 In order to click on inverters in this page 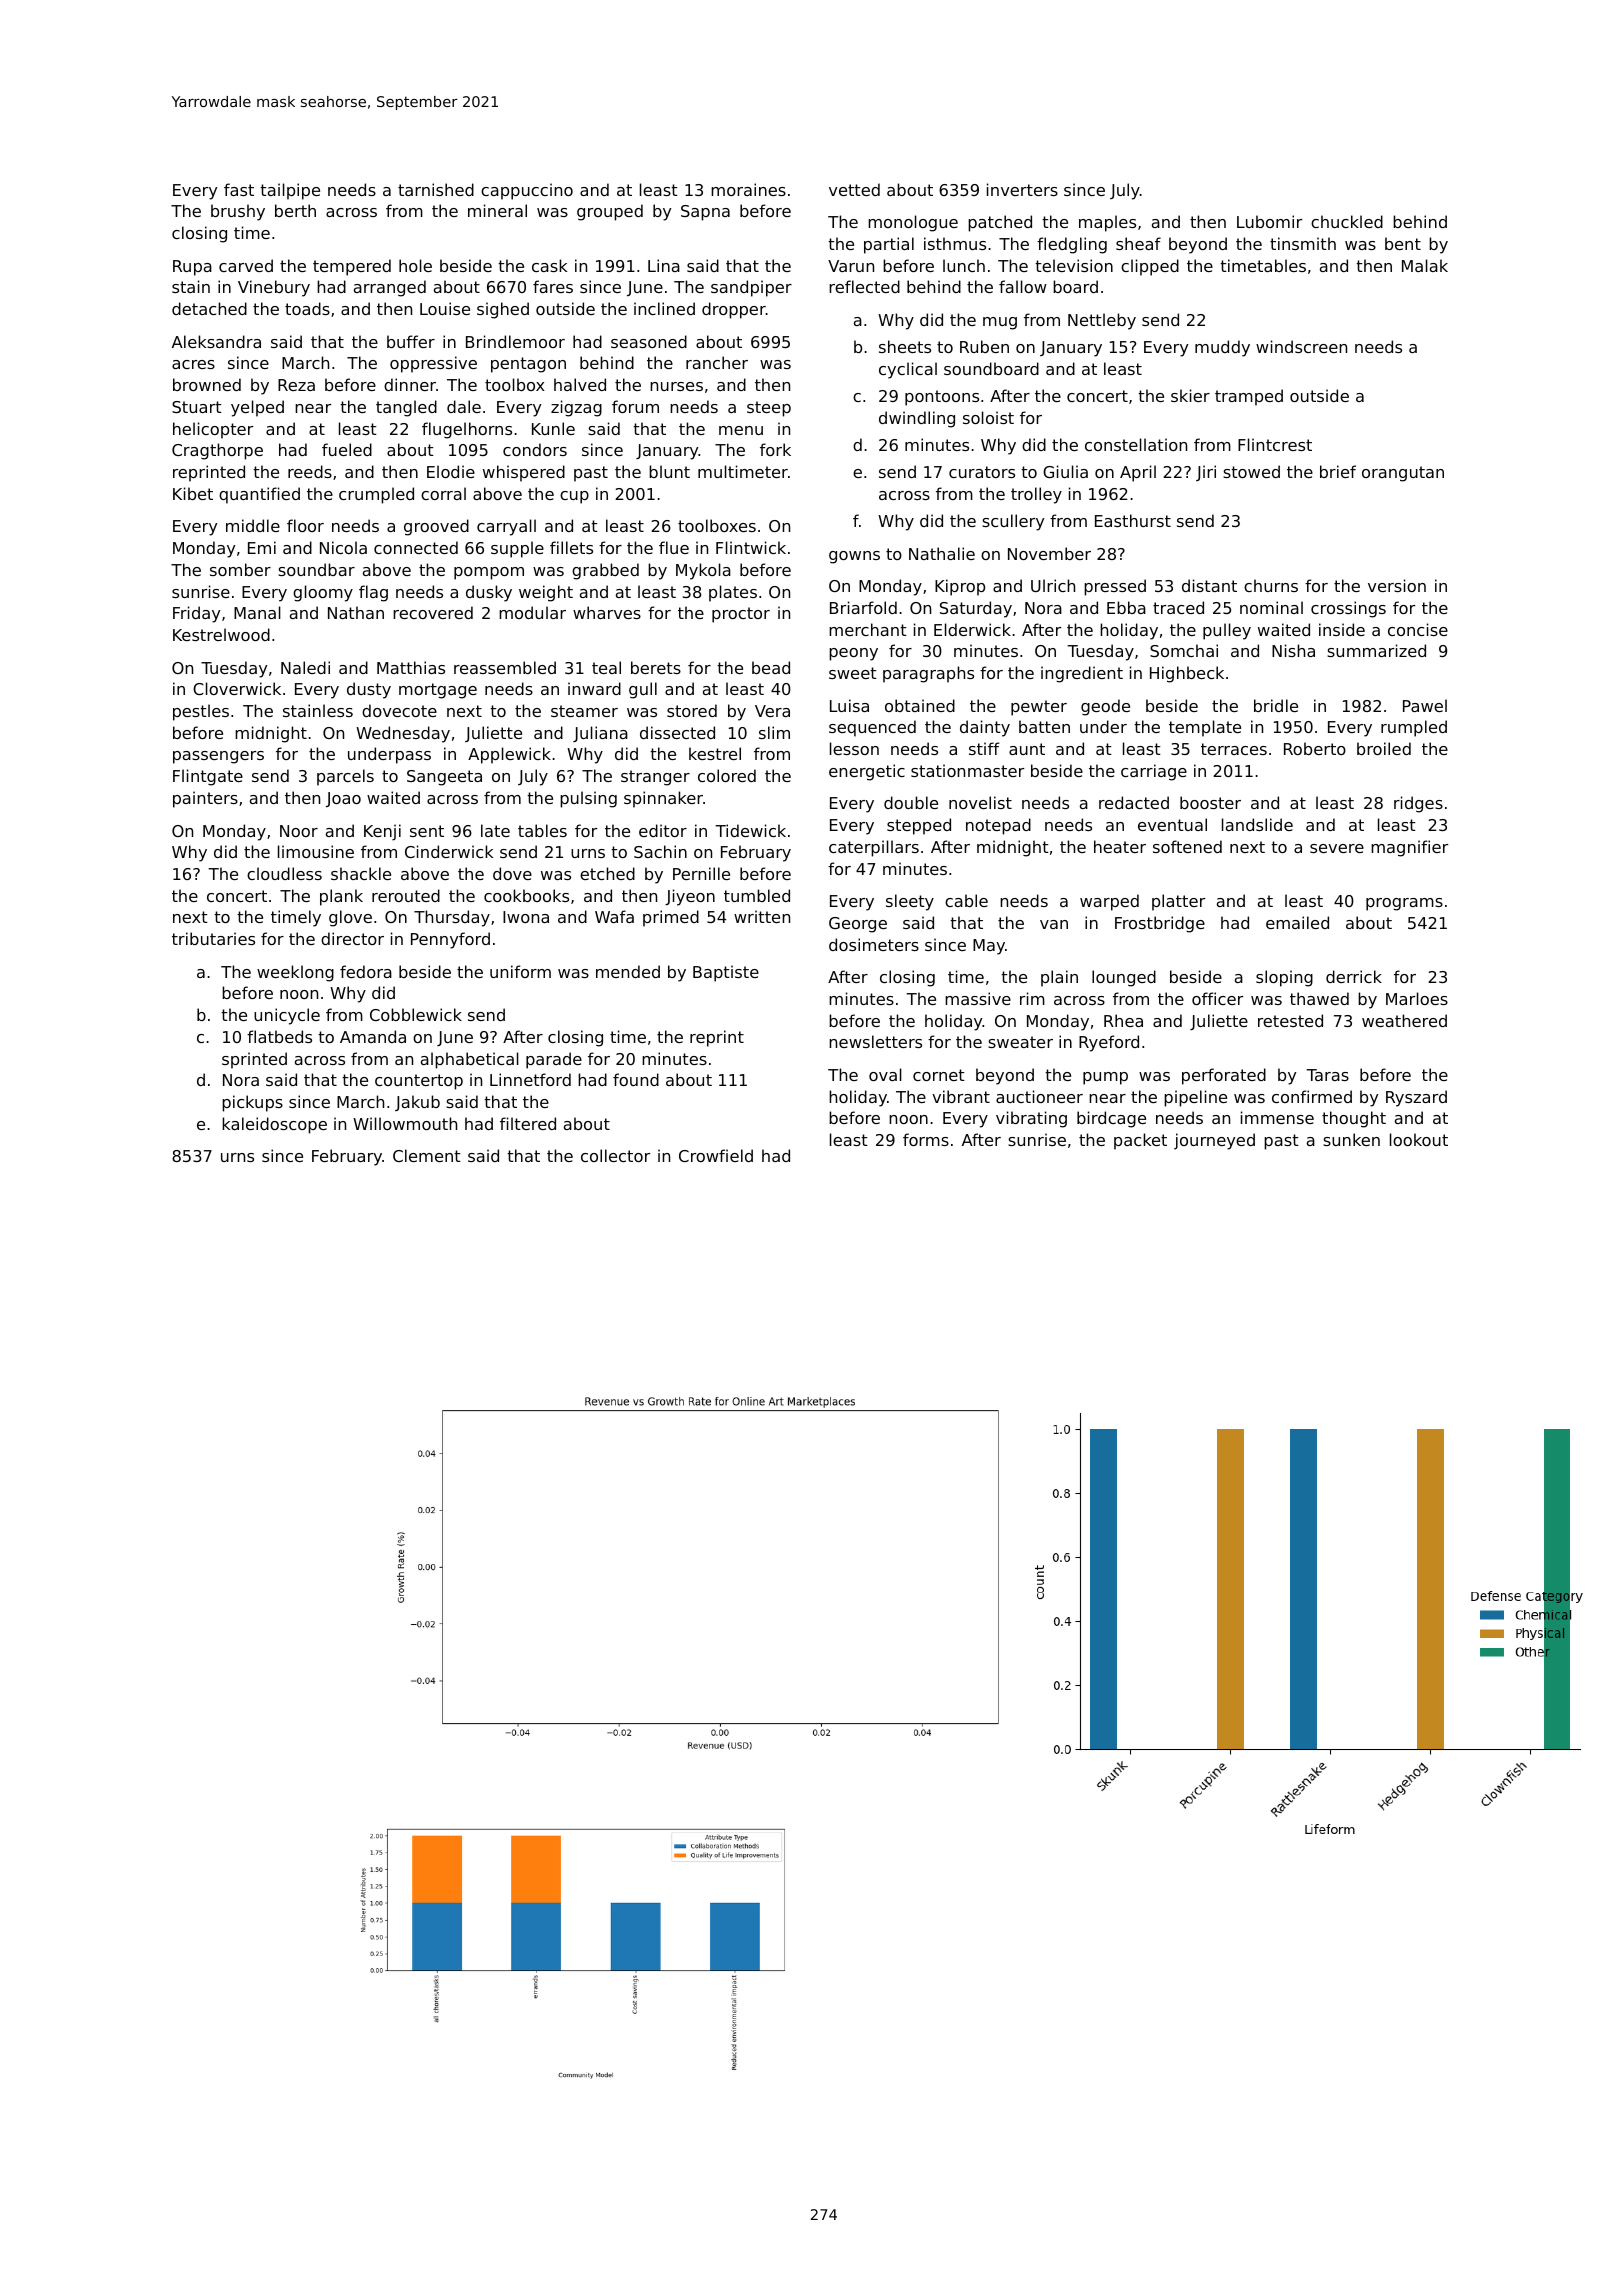, I will do `click(1022, 189)`.
